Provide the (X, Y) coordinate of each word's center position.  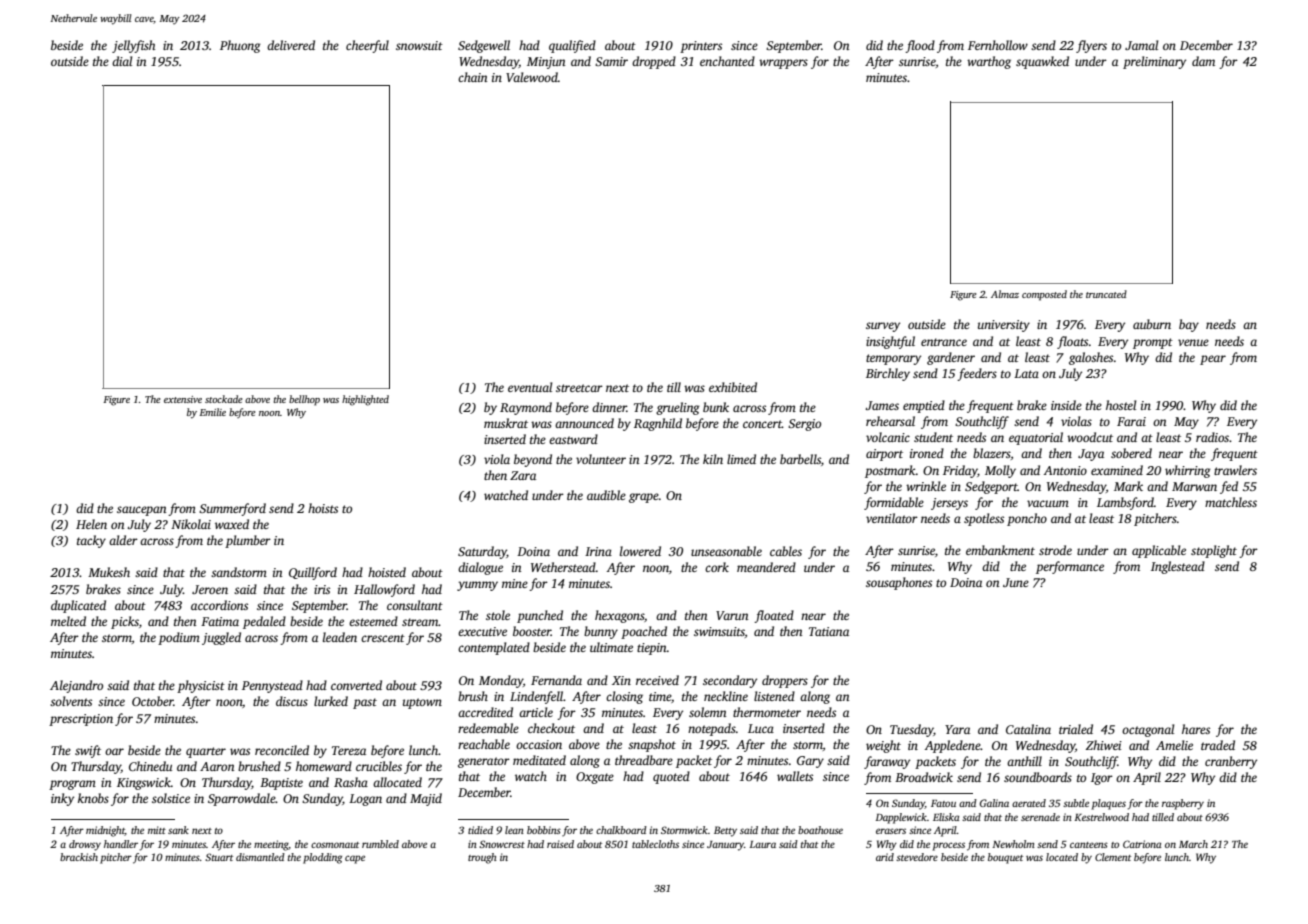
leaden (340, 637)
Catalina (1028, 729)
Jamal (1141, 45)
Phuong (240, 46)
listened (774, 696)
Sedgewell (484, 46)
